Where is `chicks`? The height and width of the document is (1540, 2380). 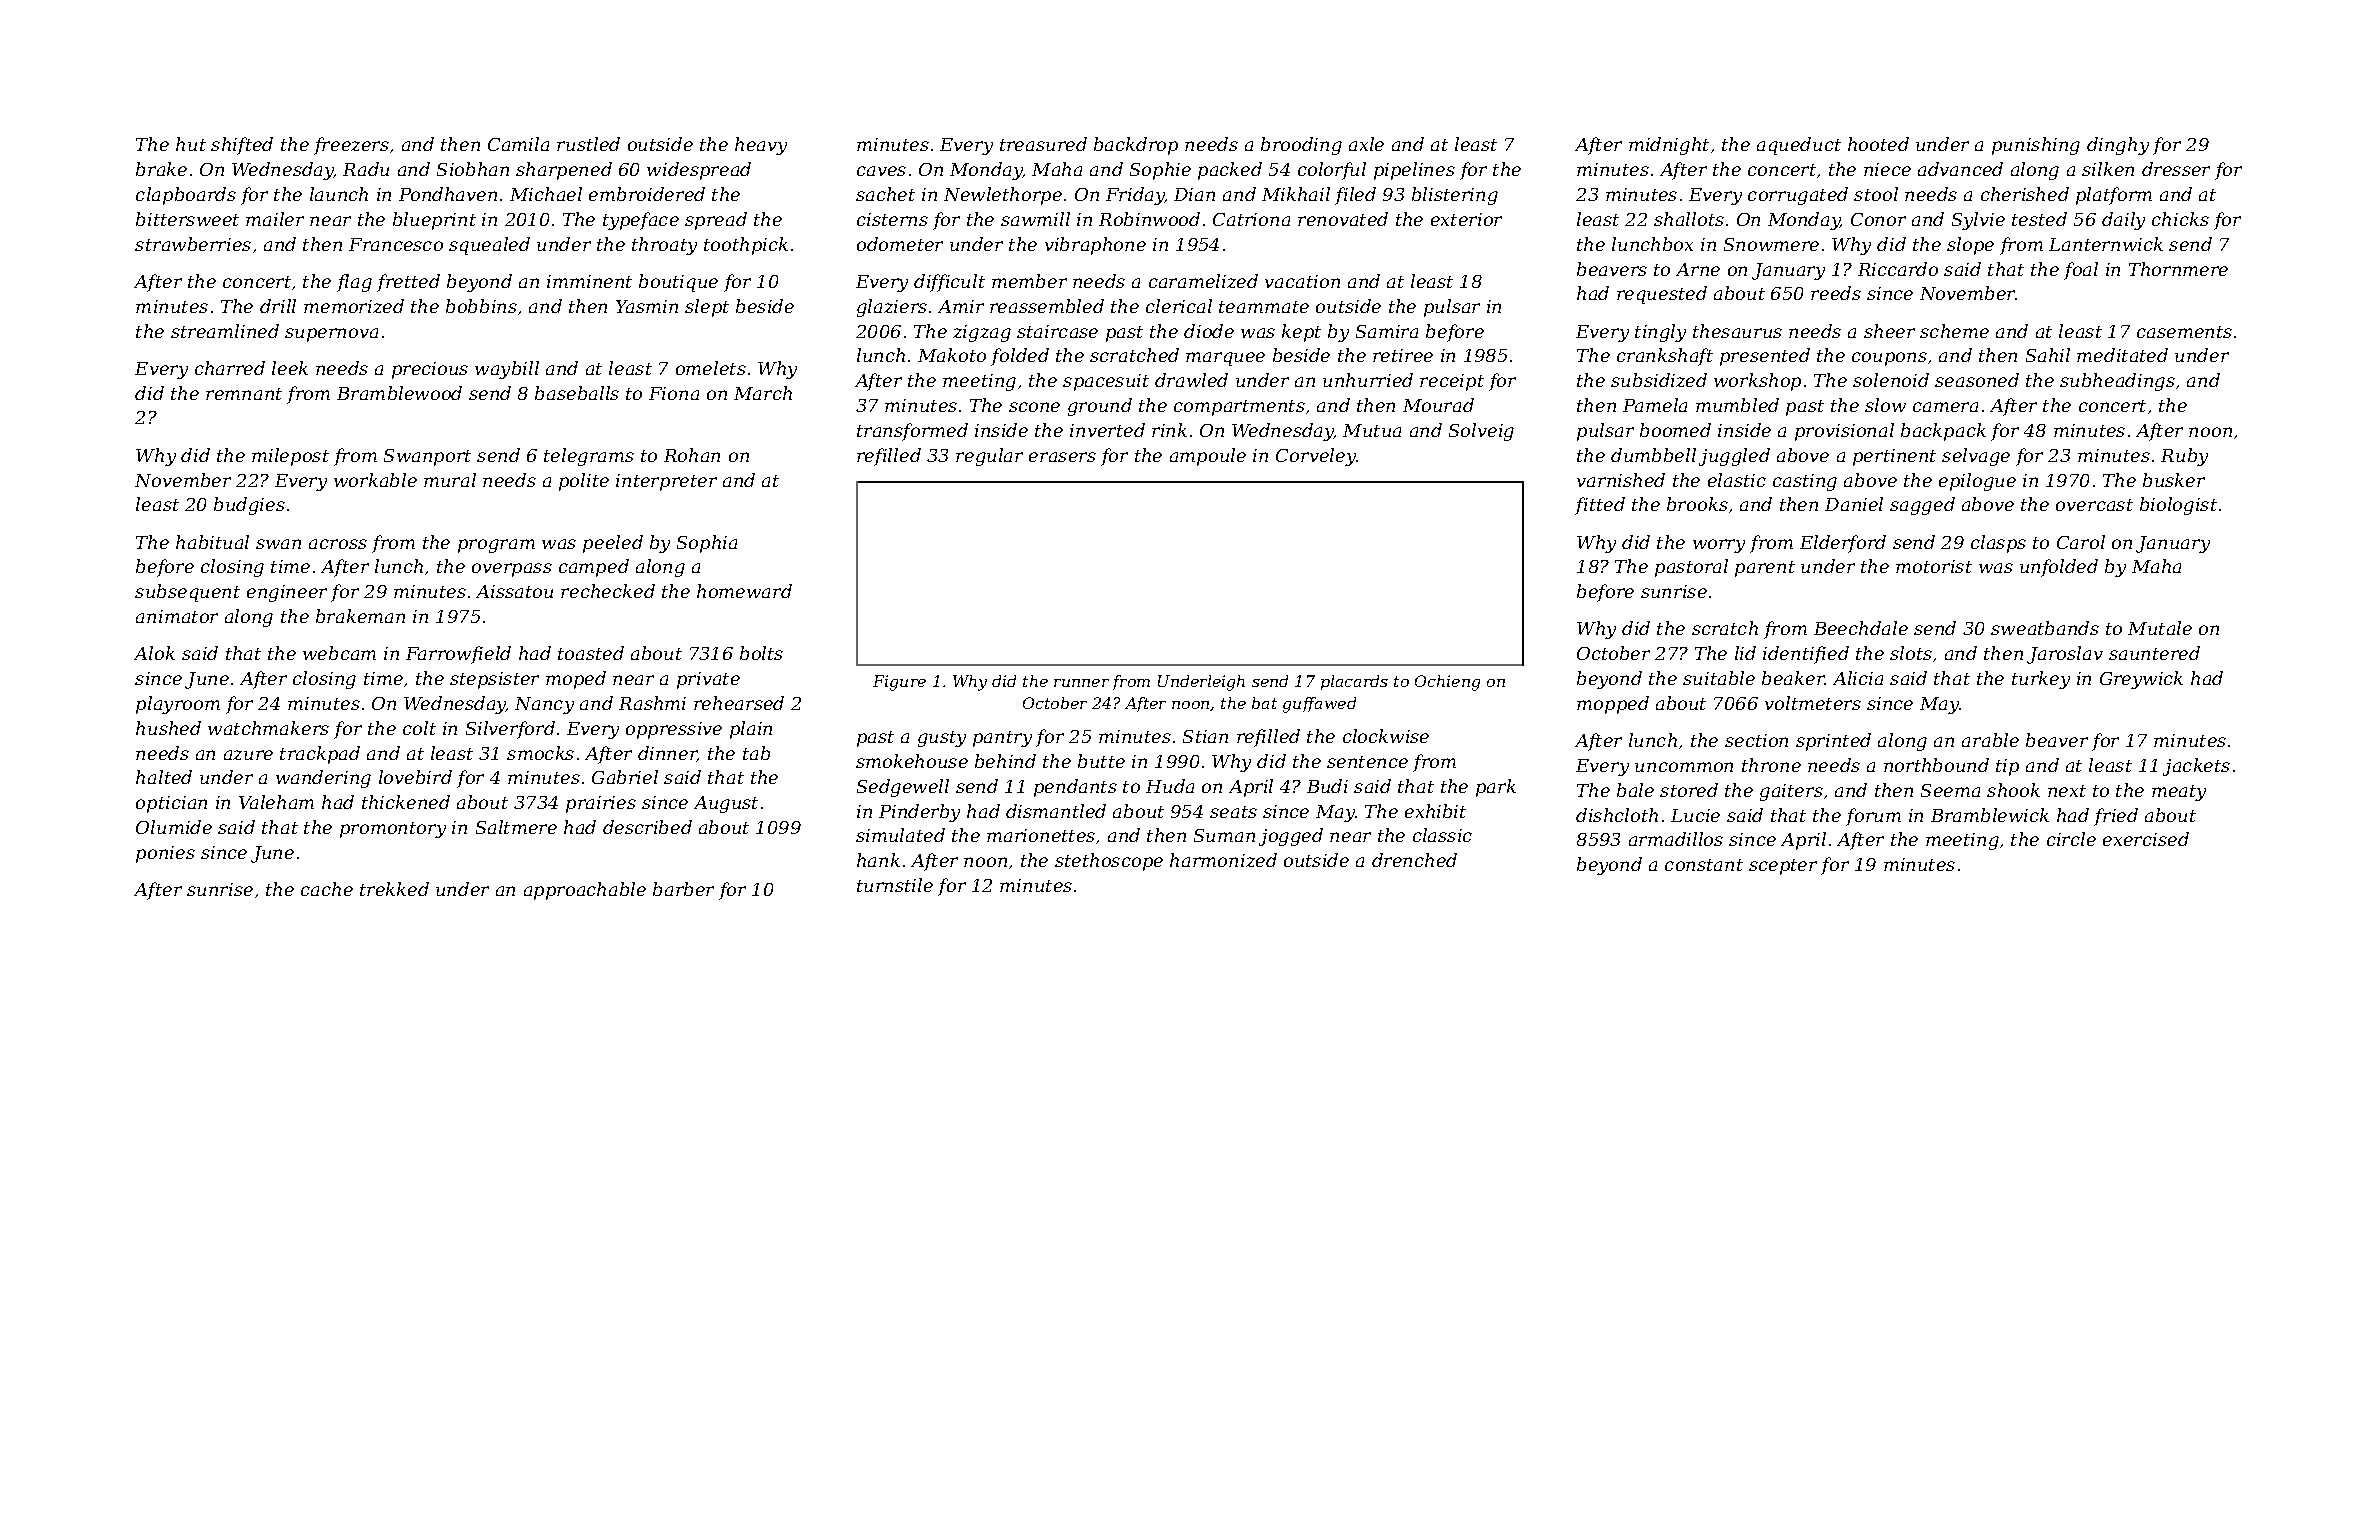
chicks is located at coordinates (2180, 219).
